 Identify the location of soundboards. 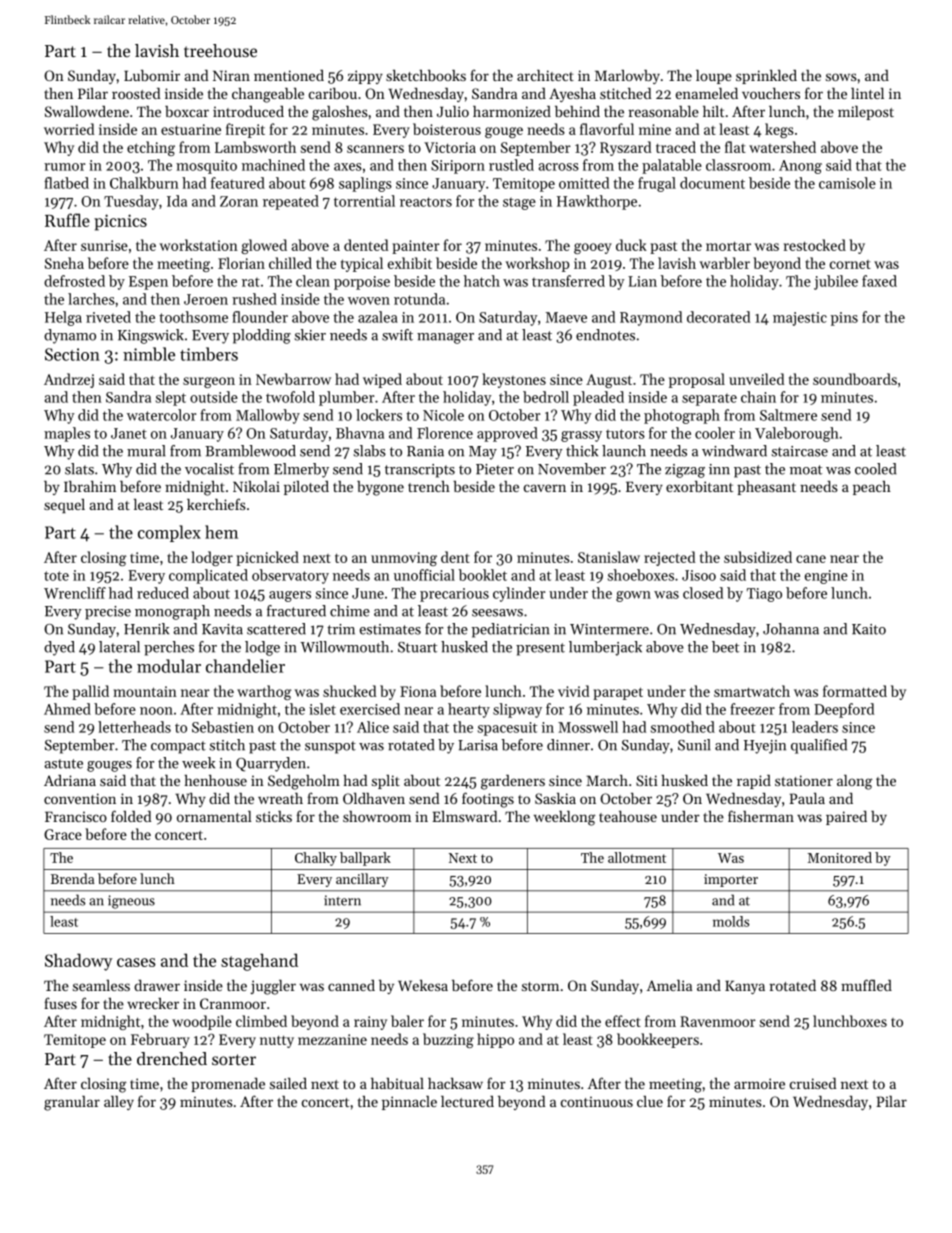
(855, 379).
